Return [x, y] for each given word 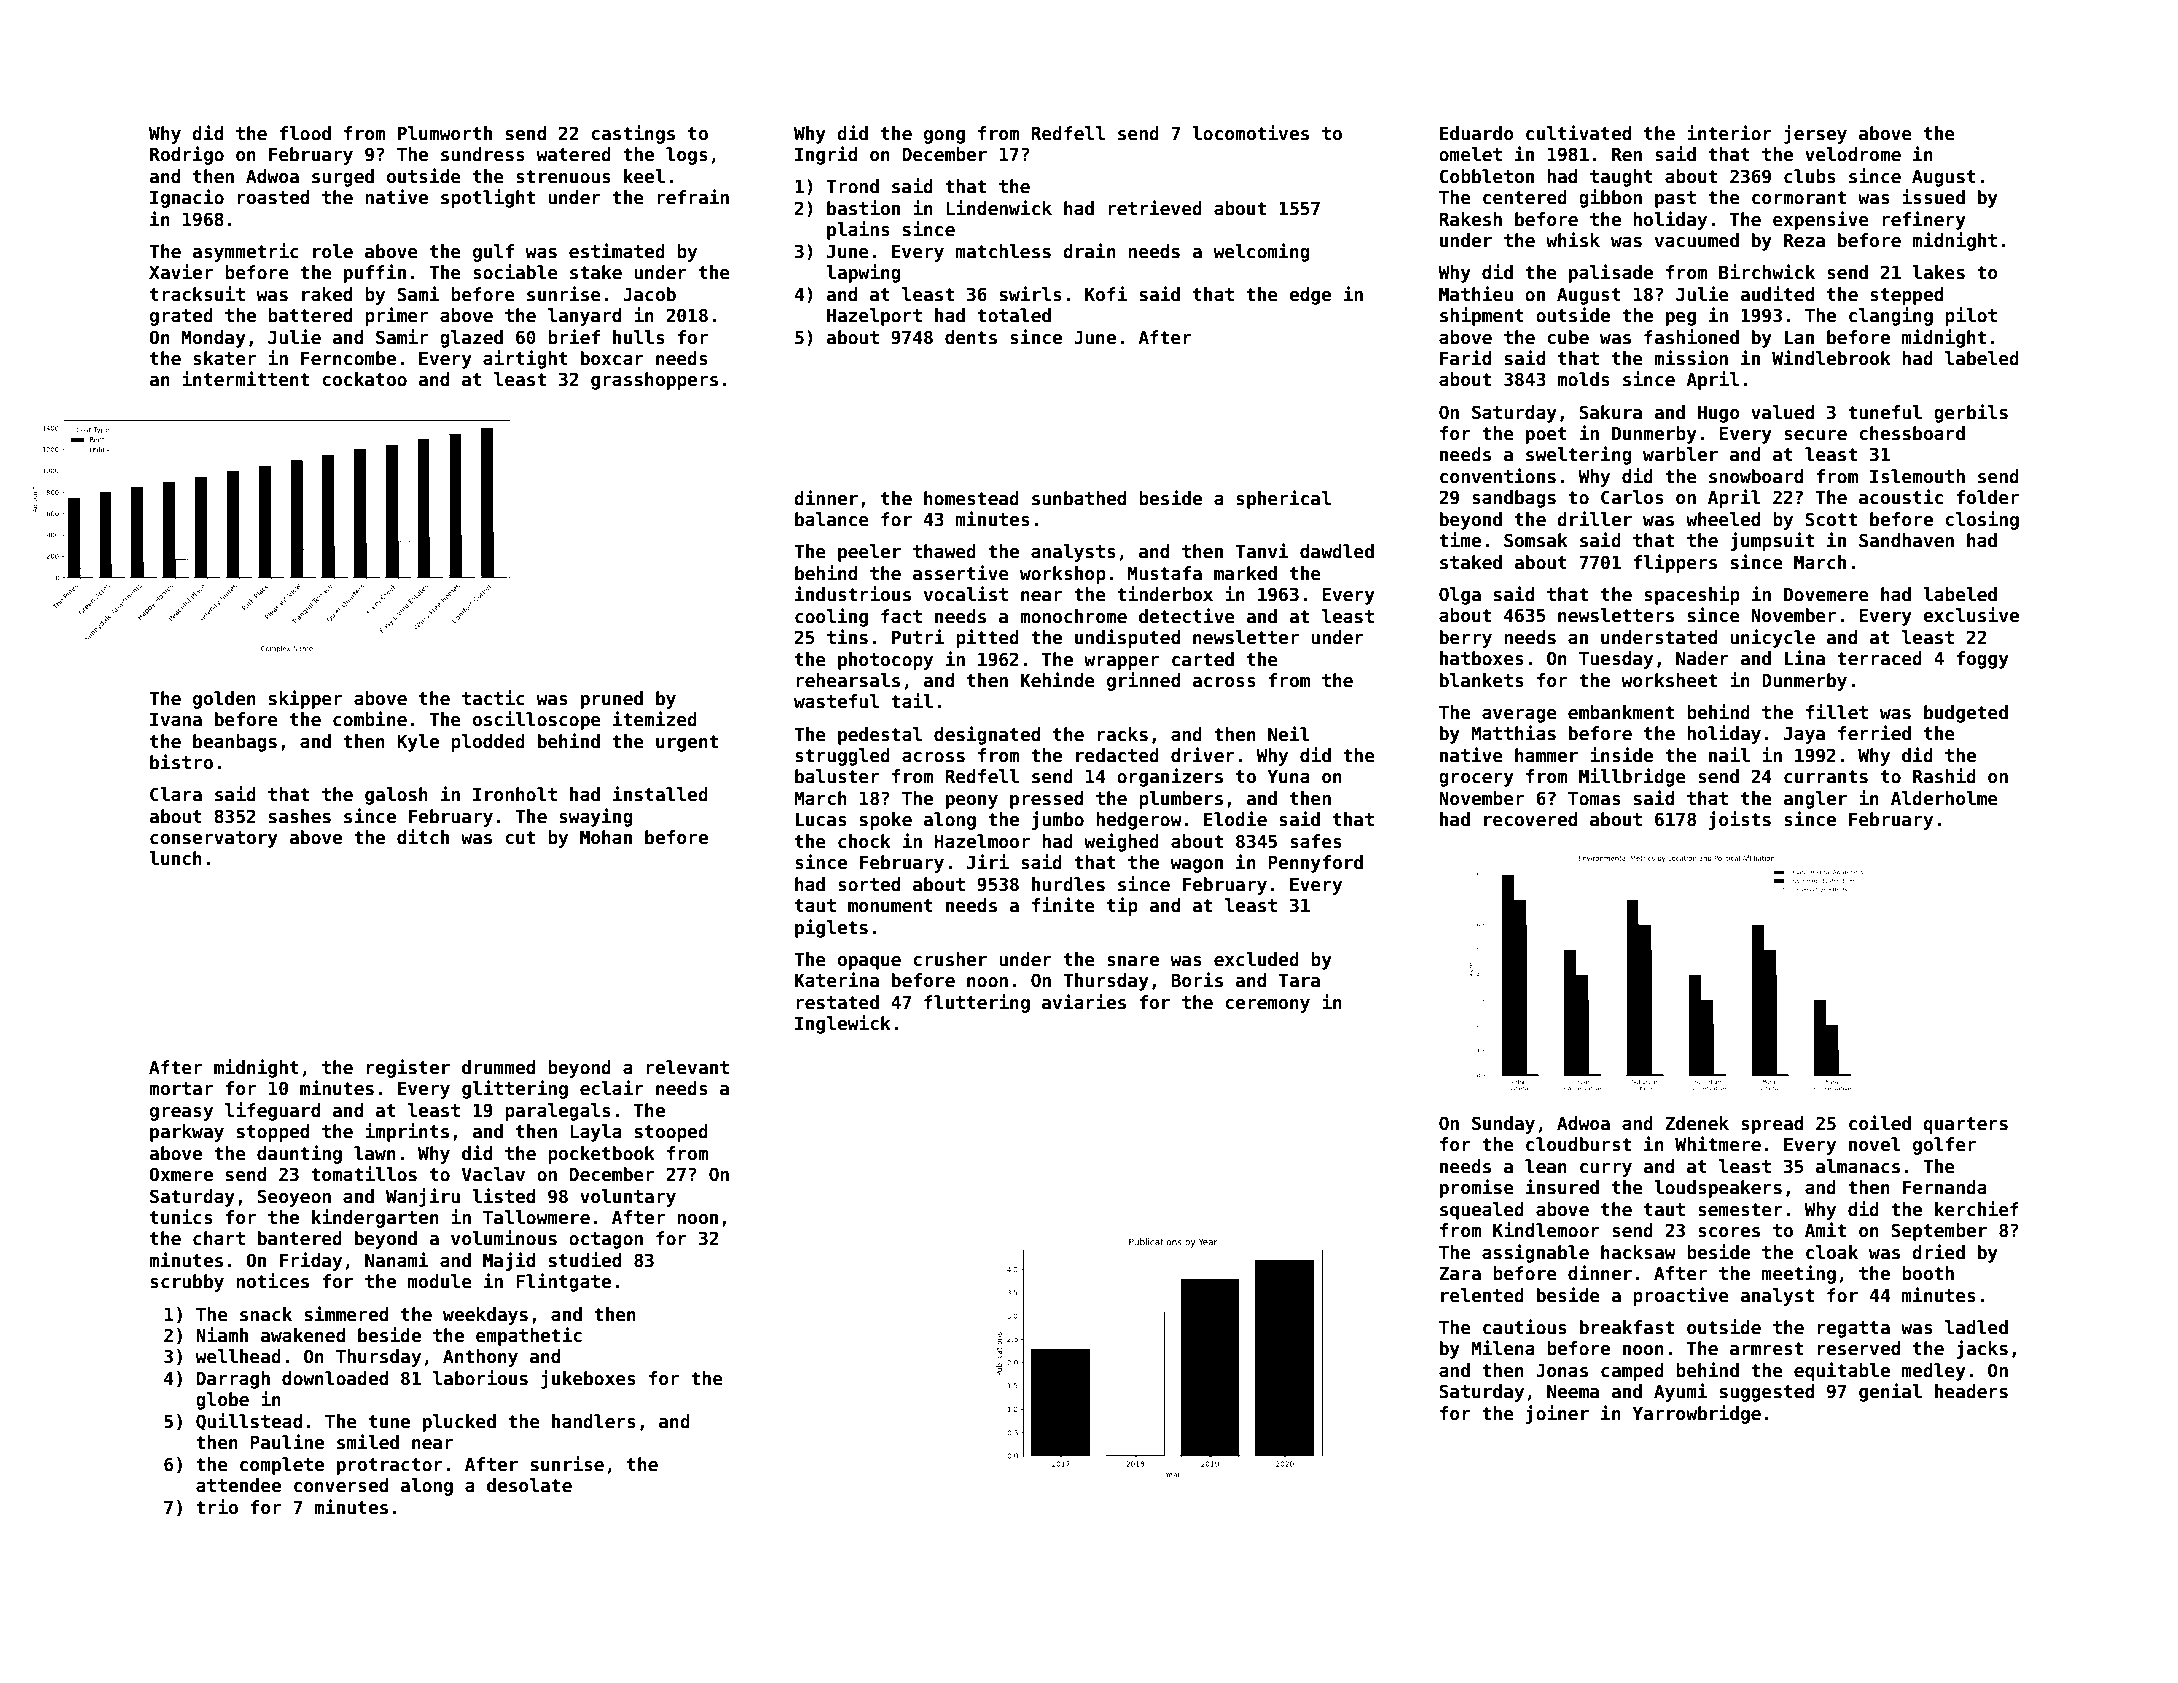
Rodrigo [187, 155]
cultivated [1578, 133]
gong [944, 137]
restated [837, 1002]
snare [1133, 961]
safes [1316, 841]
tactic [493, 698]
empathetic [529, 1336]
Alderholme [1944, 798]
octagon [606, 1240]
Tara [1299, 981]
